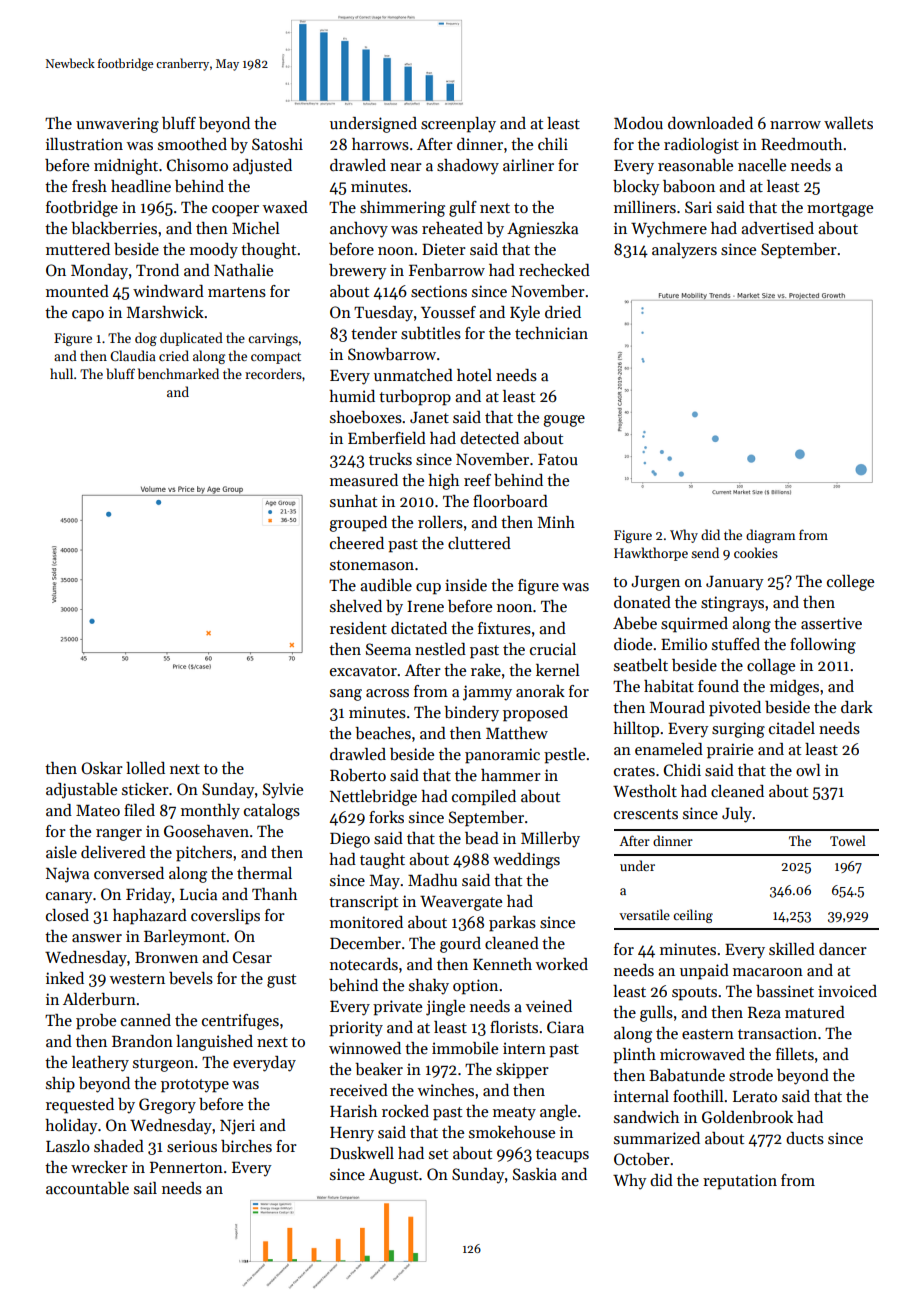  What do you see at coordinates (848, 123) in the screenshot?
I see `wallets` at bounding box center [848, 123].
